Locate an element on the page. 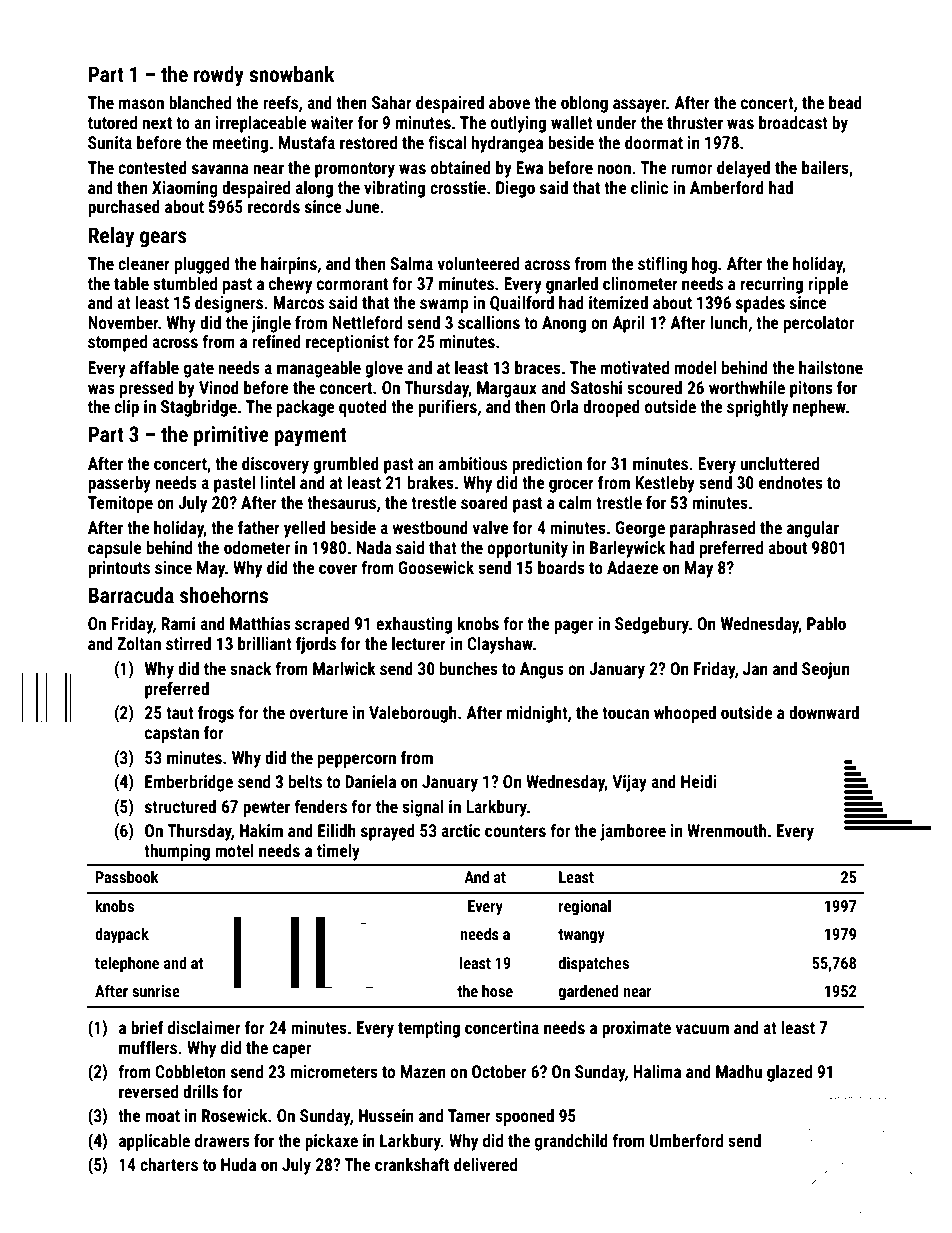 The image size is (952, 1233). Sedgebury is located at coordinates (652, 625).
